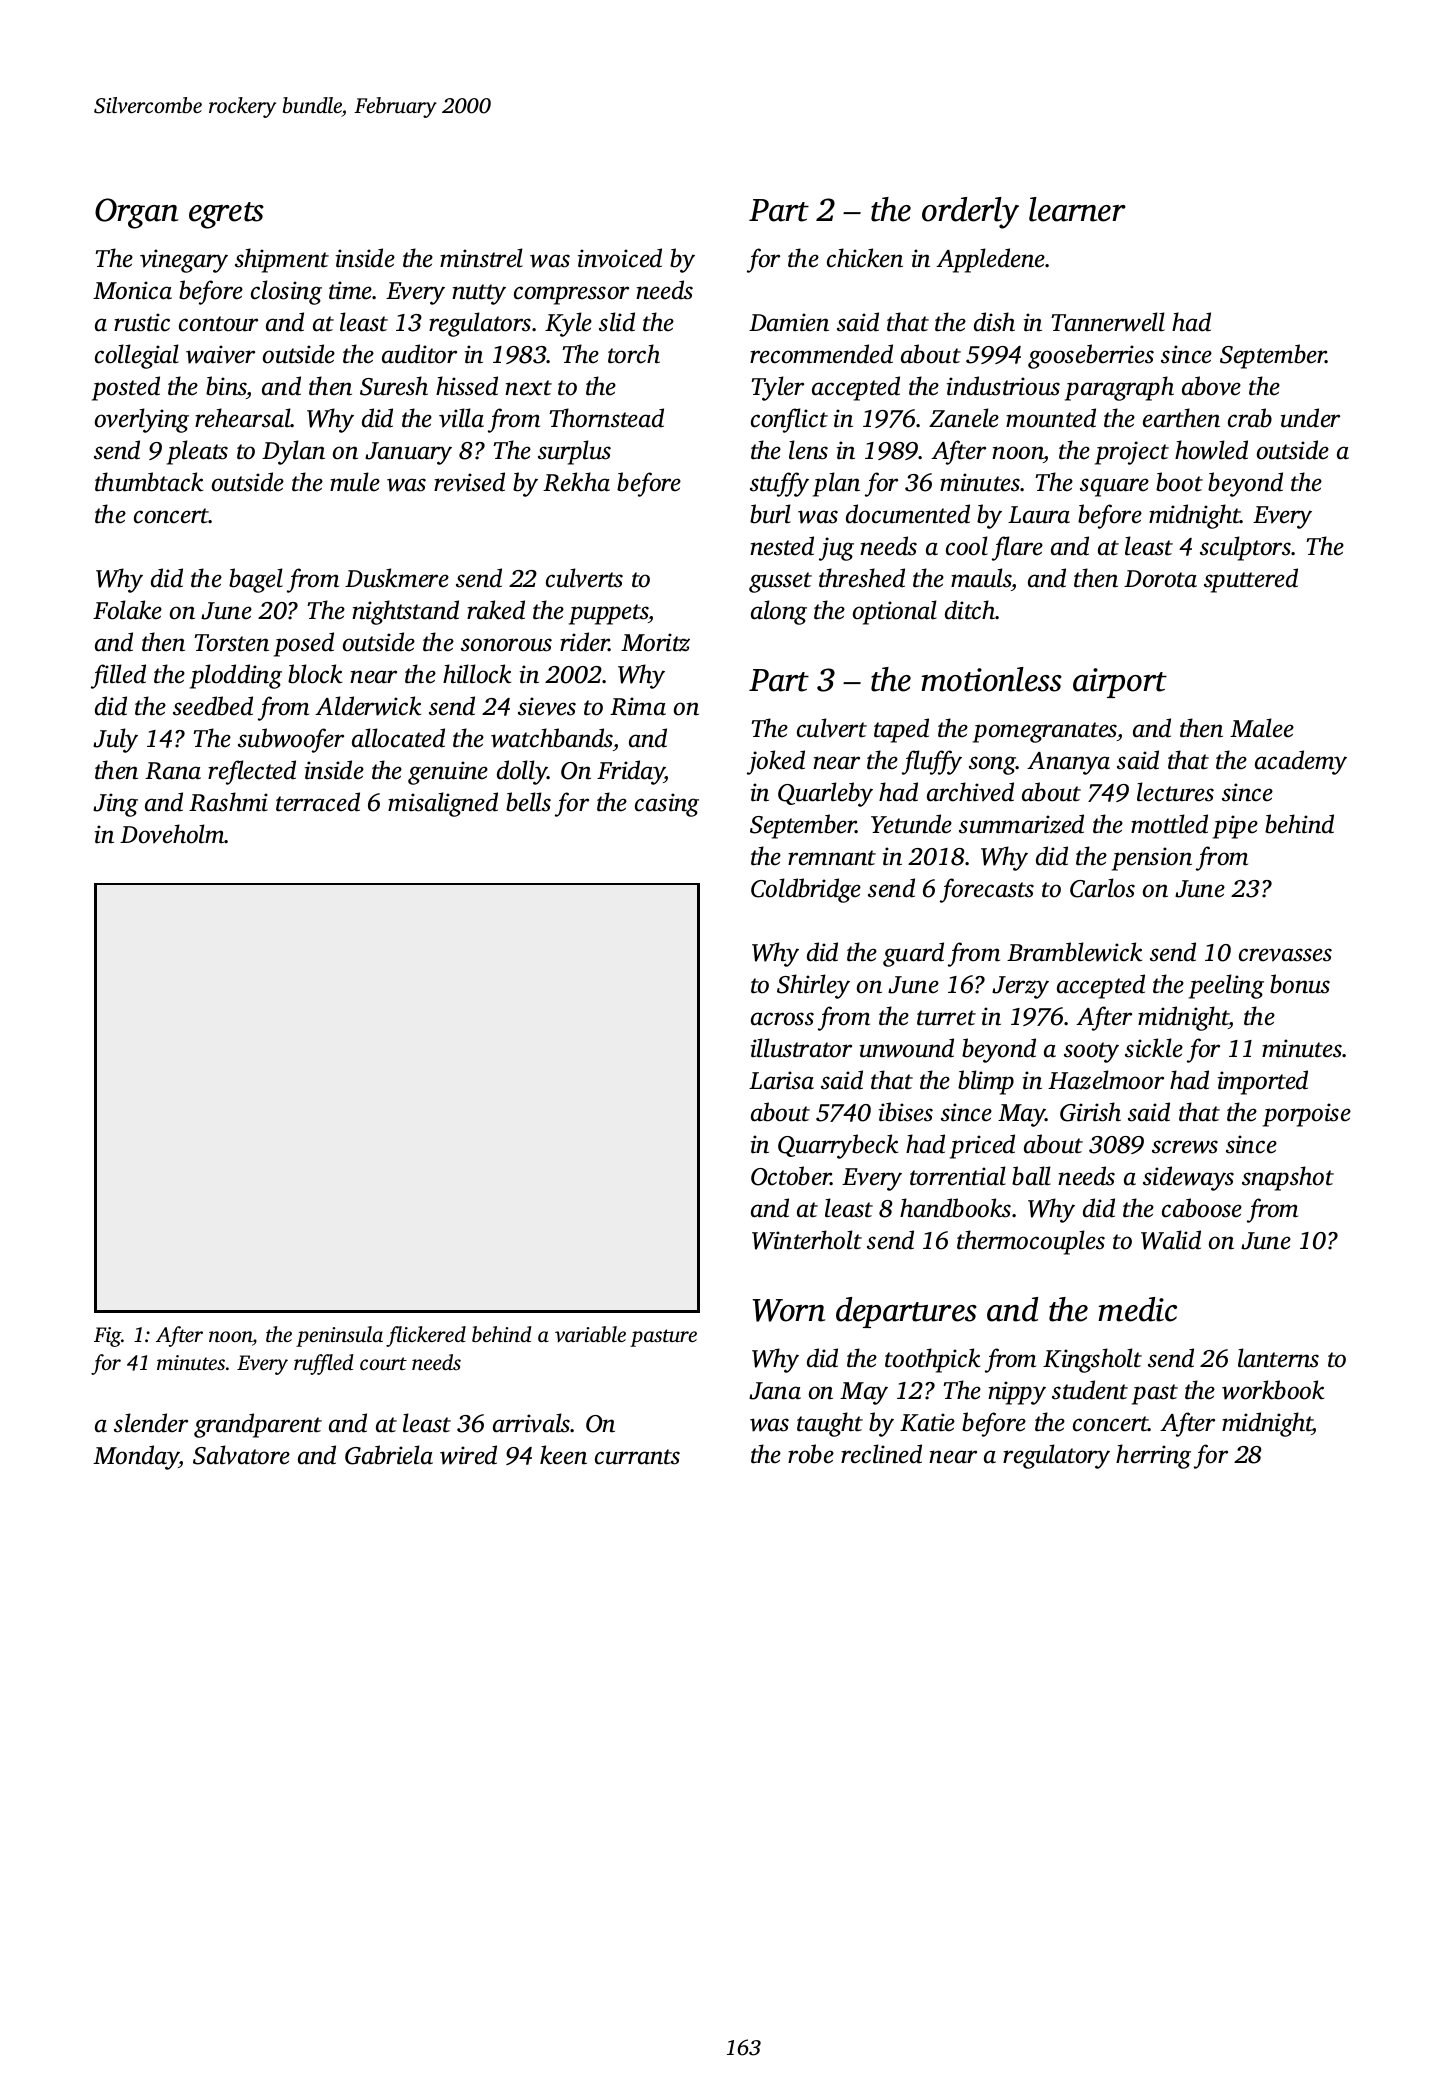  What do you see at coordinates (620, 258) in the page?
I see `invoiced` at bounding box center [620, 258].
